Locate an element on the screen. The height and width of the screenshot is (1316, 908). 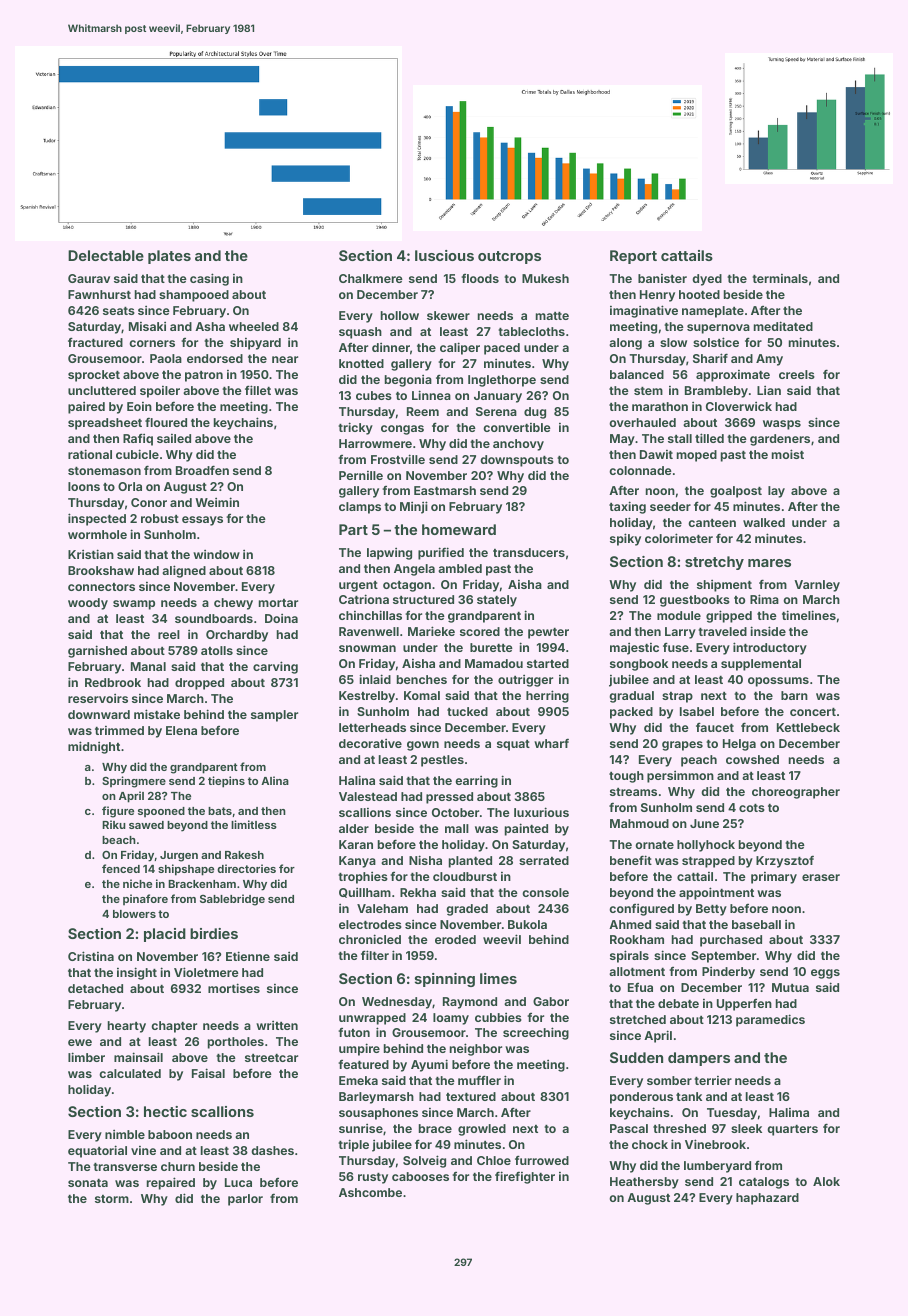
wormhole is located at coordinates (97, 534).
